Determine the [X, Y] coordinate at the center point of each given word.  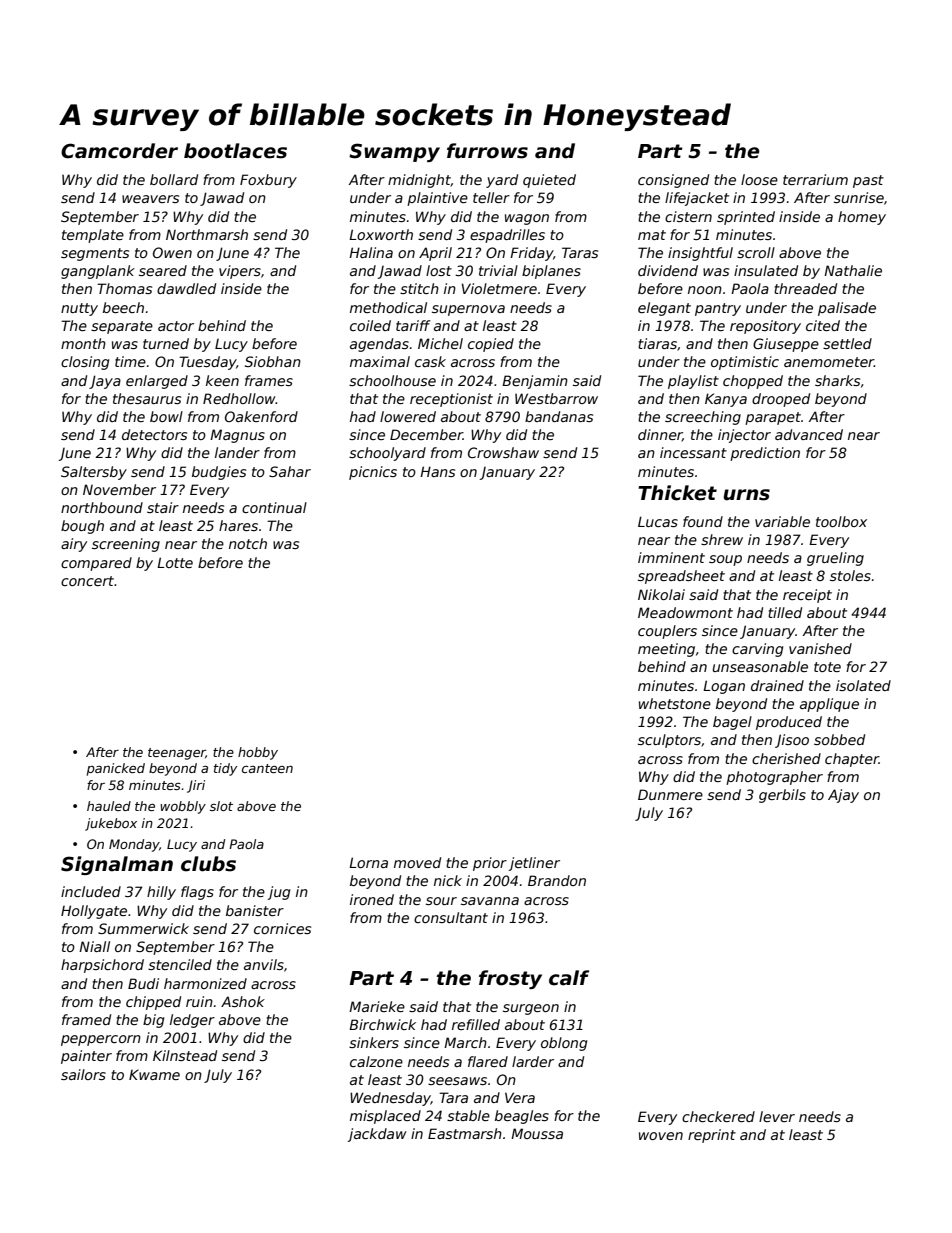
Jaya [105, 382]
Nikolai [661, 594]
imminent [671, 557]
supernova [468, 310]
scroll [756, 252]
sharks [837, 380]
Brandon [557, 880]
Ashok [243, 1001]
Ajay [843, 796]
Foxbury [268, 181]
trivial [498, 270]
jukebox [111, 824]
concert [87, 581]
